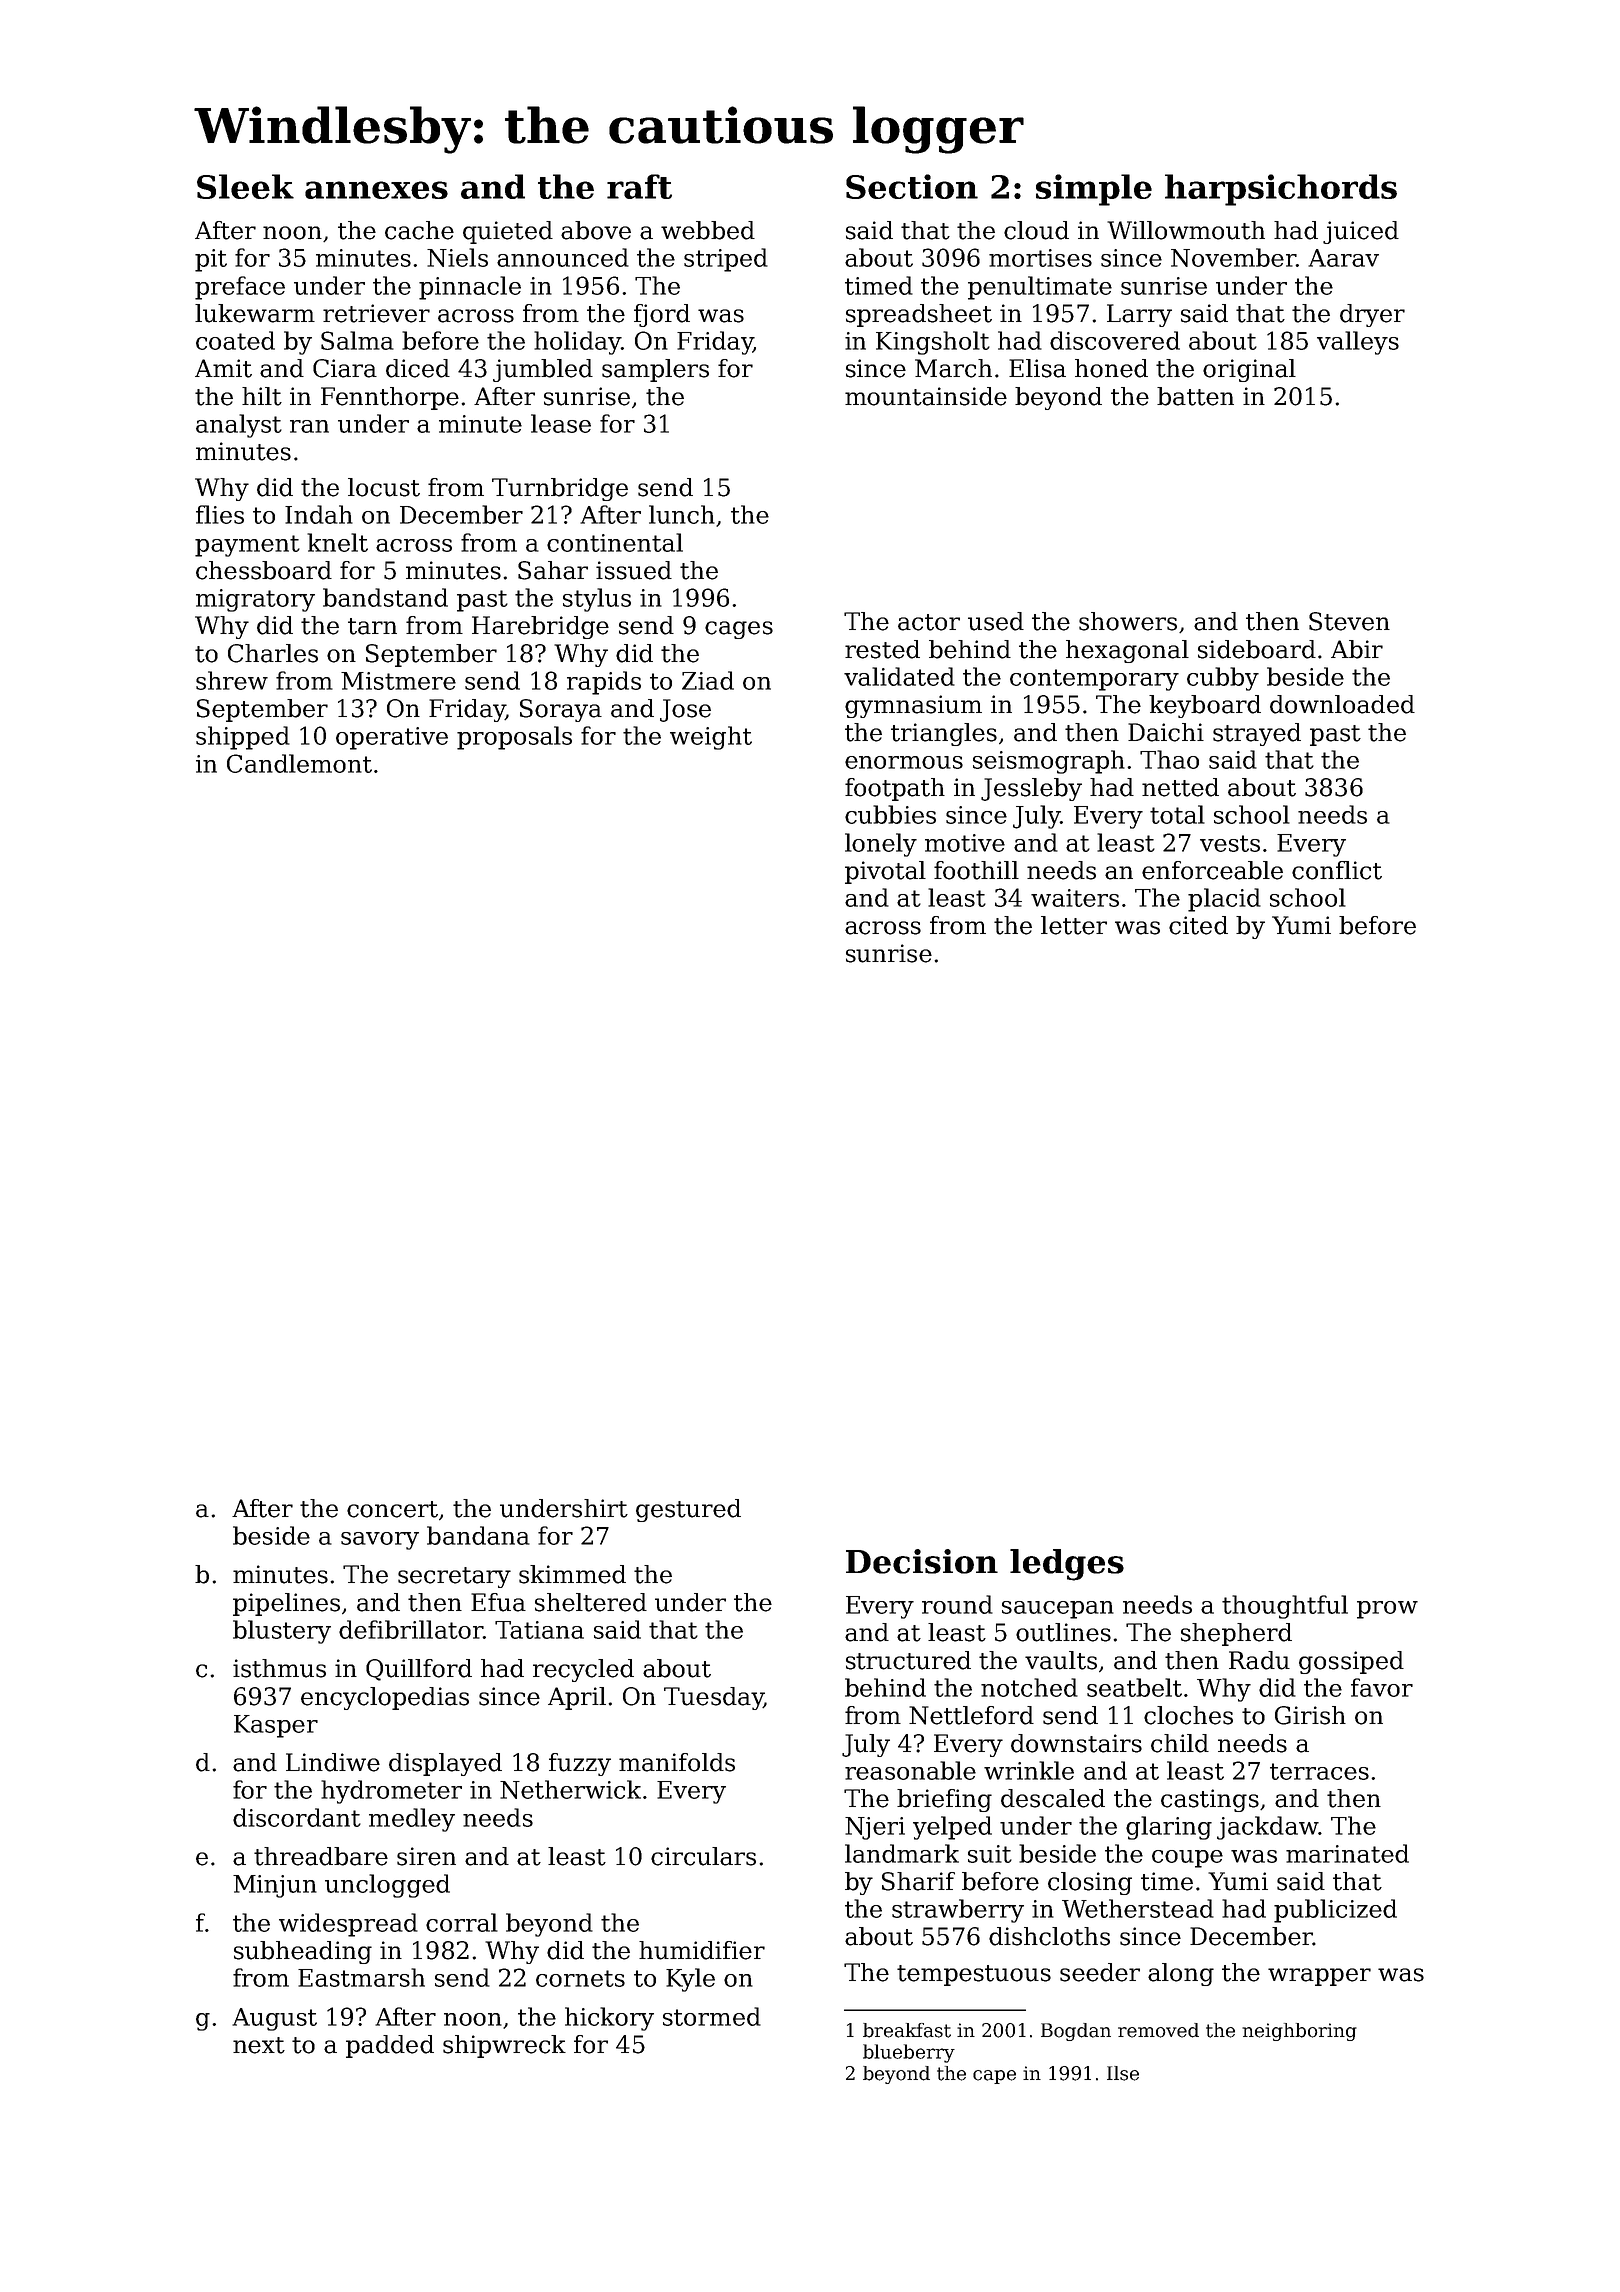 This image has height=2292, width=1620. What do you see at coordinates (299, 763) in the image?
I see `Candlemont` at bounding box center [299, 763].
